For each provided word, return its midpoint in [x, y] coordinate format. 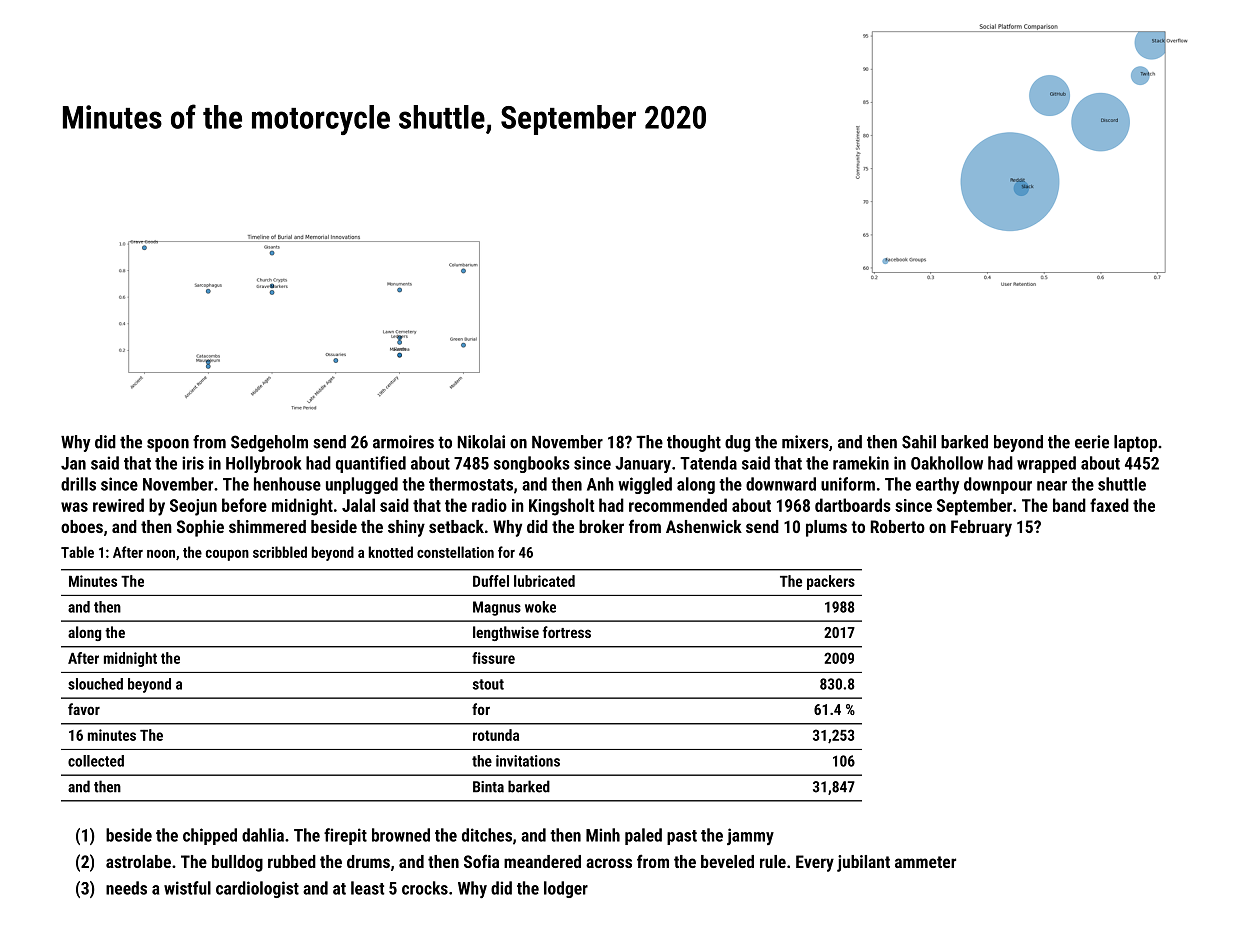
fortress [567, 632]
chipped [210, 836]
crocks [425, 888]
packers [831, 582]
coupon [227, 555]
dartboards [853, 505]
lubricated [544, 581]
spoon [168, 445]
